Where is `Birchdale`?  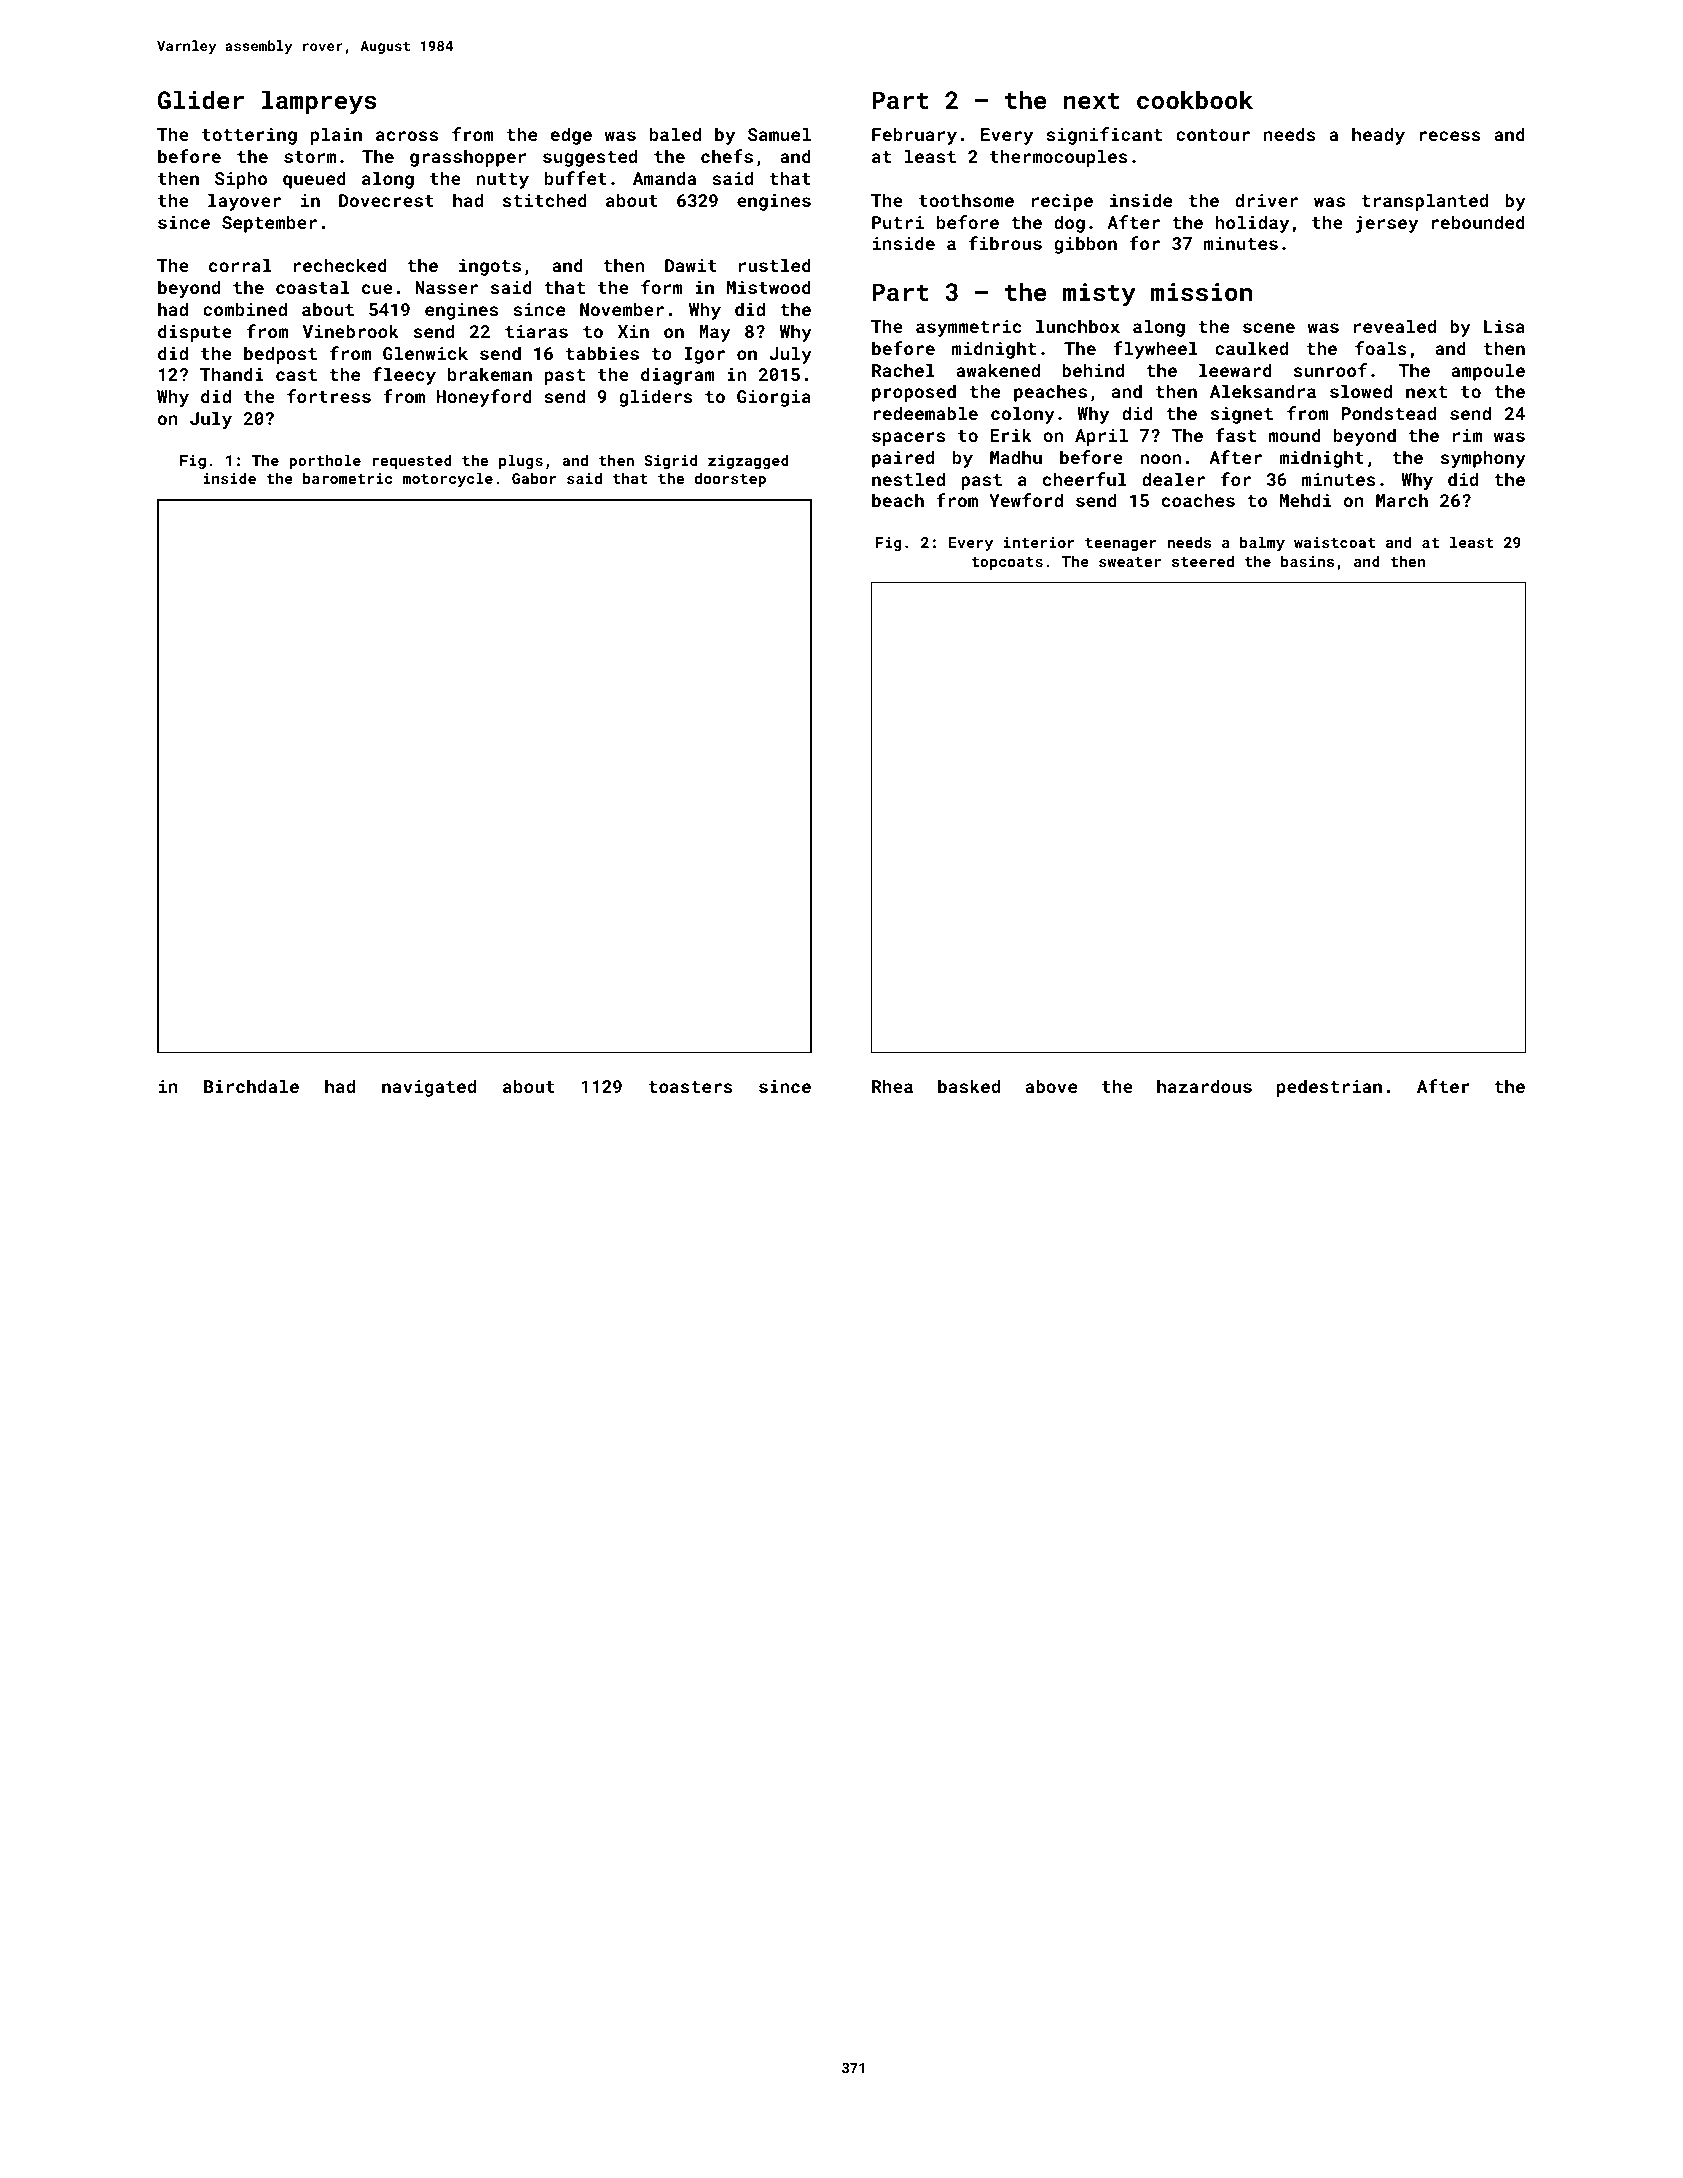 Birchdale is located at coordinates (251, 1086).
